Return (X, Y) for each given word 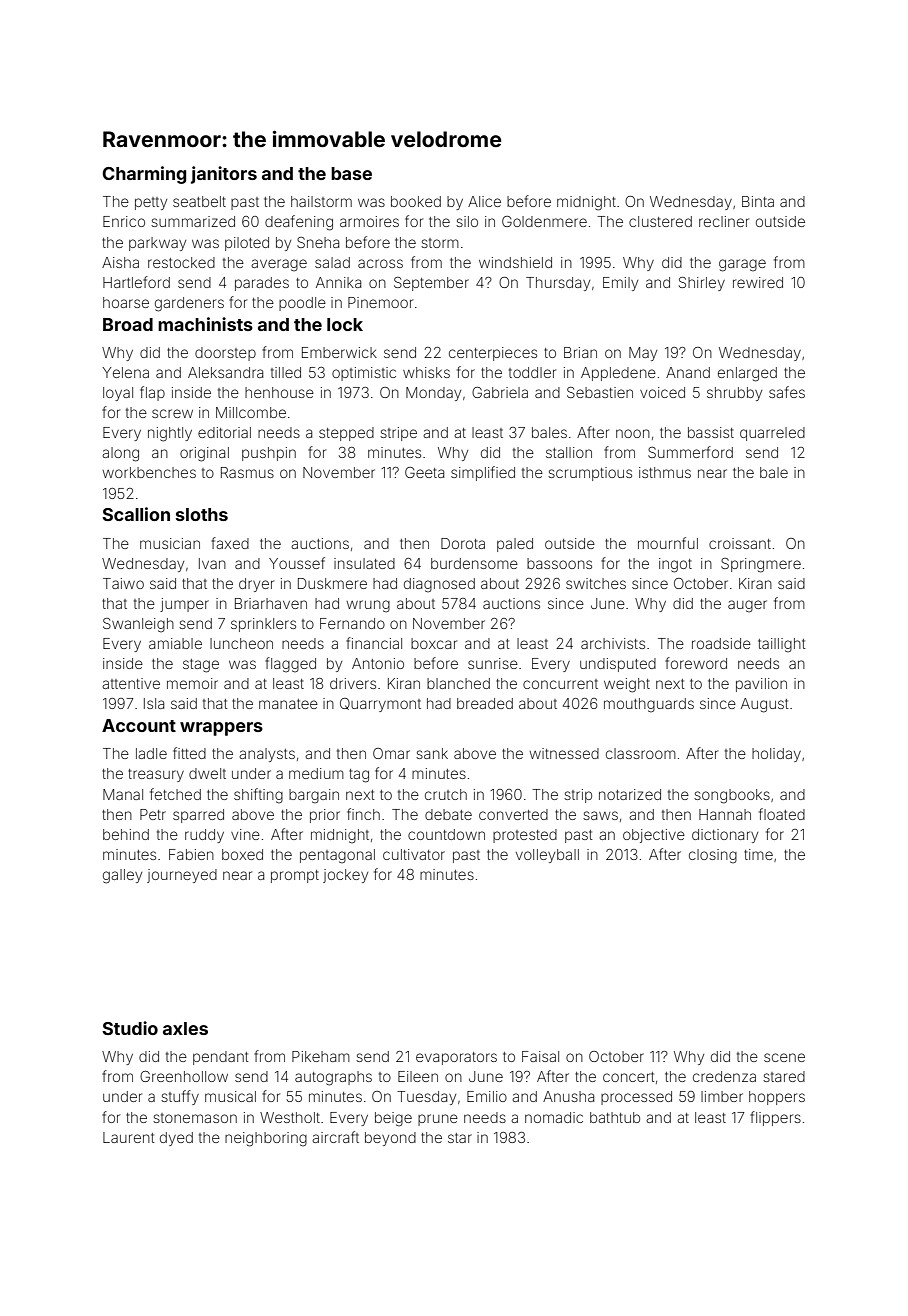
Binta (758, 201)
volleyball (547, 856)
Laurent (129, 1137)
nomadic (554, 1117)
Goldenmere (544, 221)
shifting (258, 796)
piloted (247, 244)
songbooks (732, 796)
